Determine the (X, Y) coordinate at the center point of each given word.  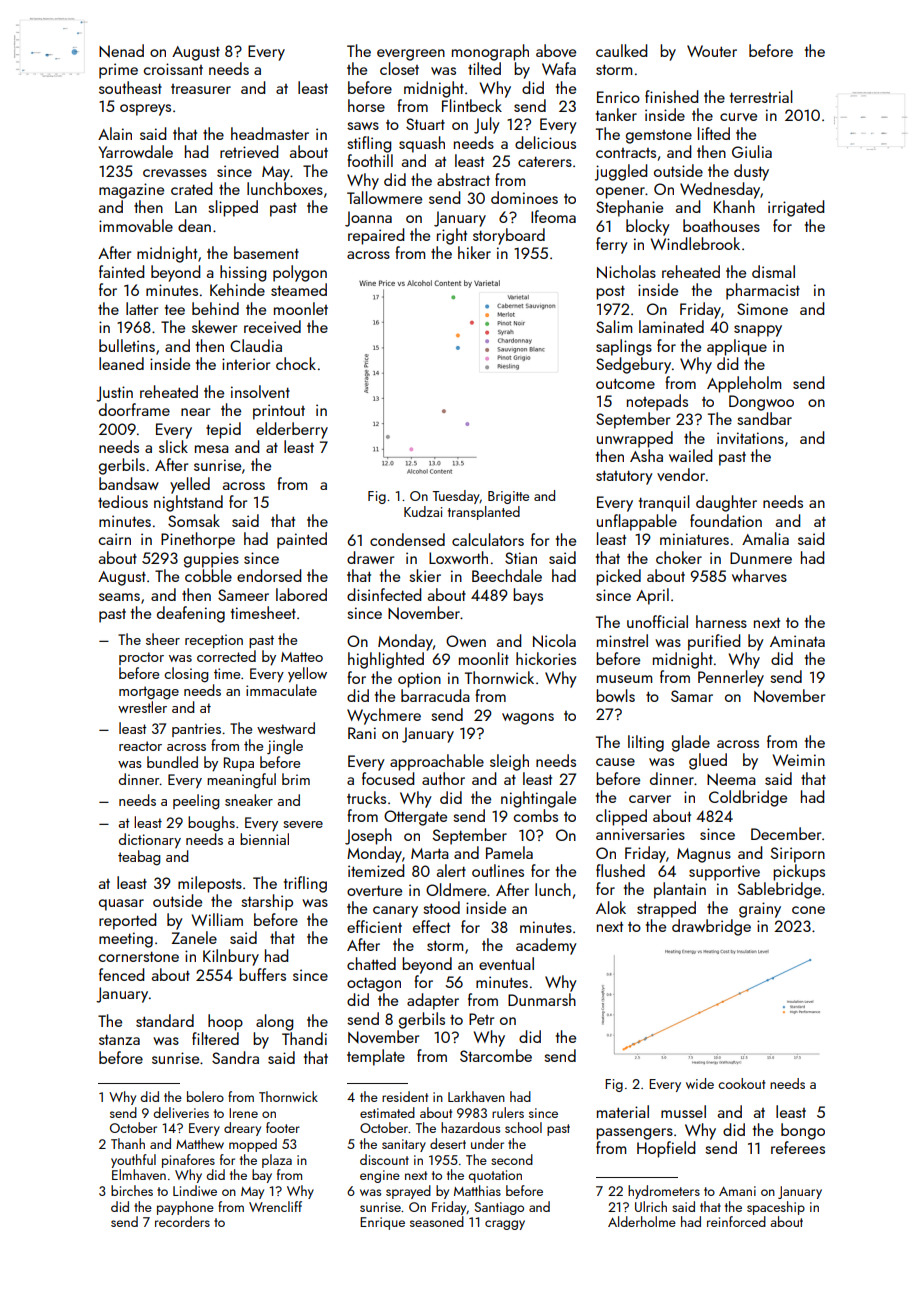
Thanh (128, 1143)
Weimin (799, 760)
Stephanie (629, 208)
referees (798, 1147)
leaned (121, 363)
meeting (126, 940)
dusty (751, 172)
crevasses (175, 173)
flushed (620, 870)
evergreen (411, 55)
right (452, 236)
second (512, 1159)
